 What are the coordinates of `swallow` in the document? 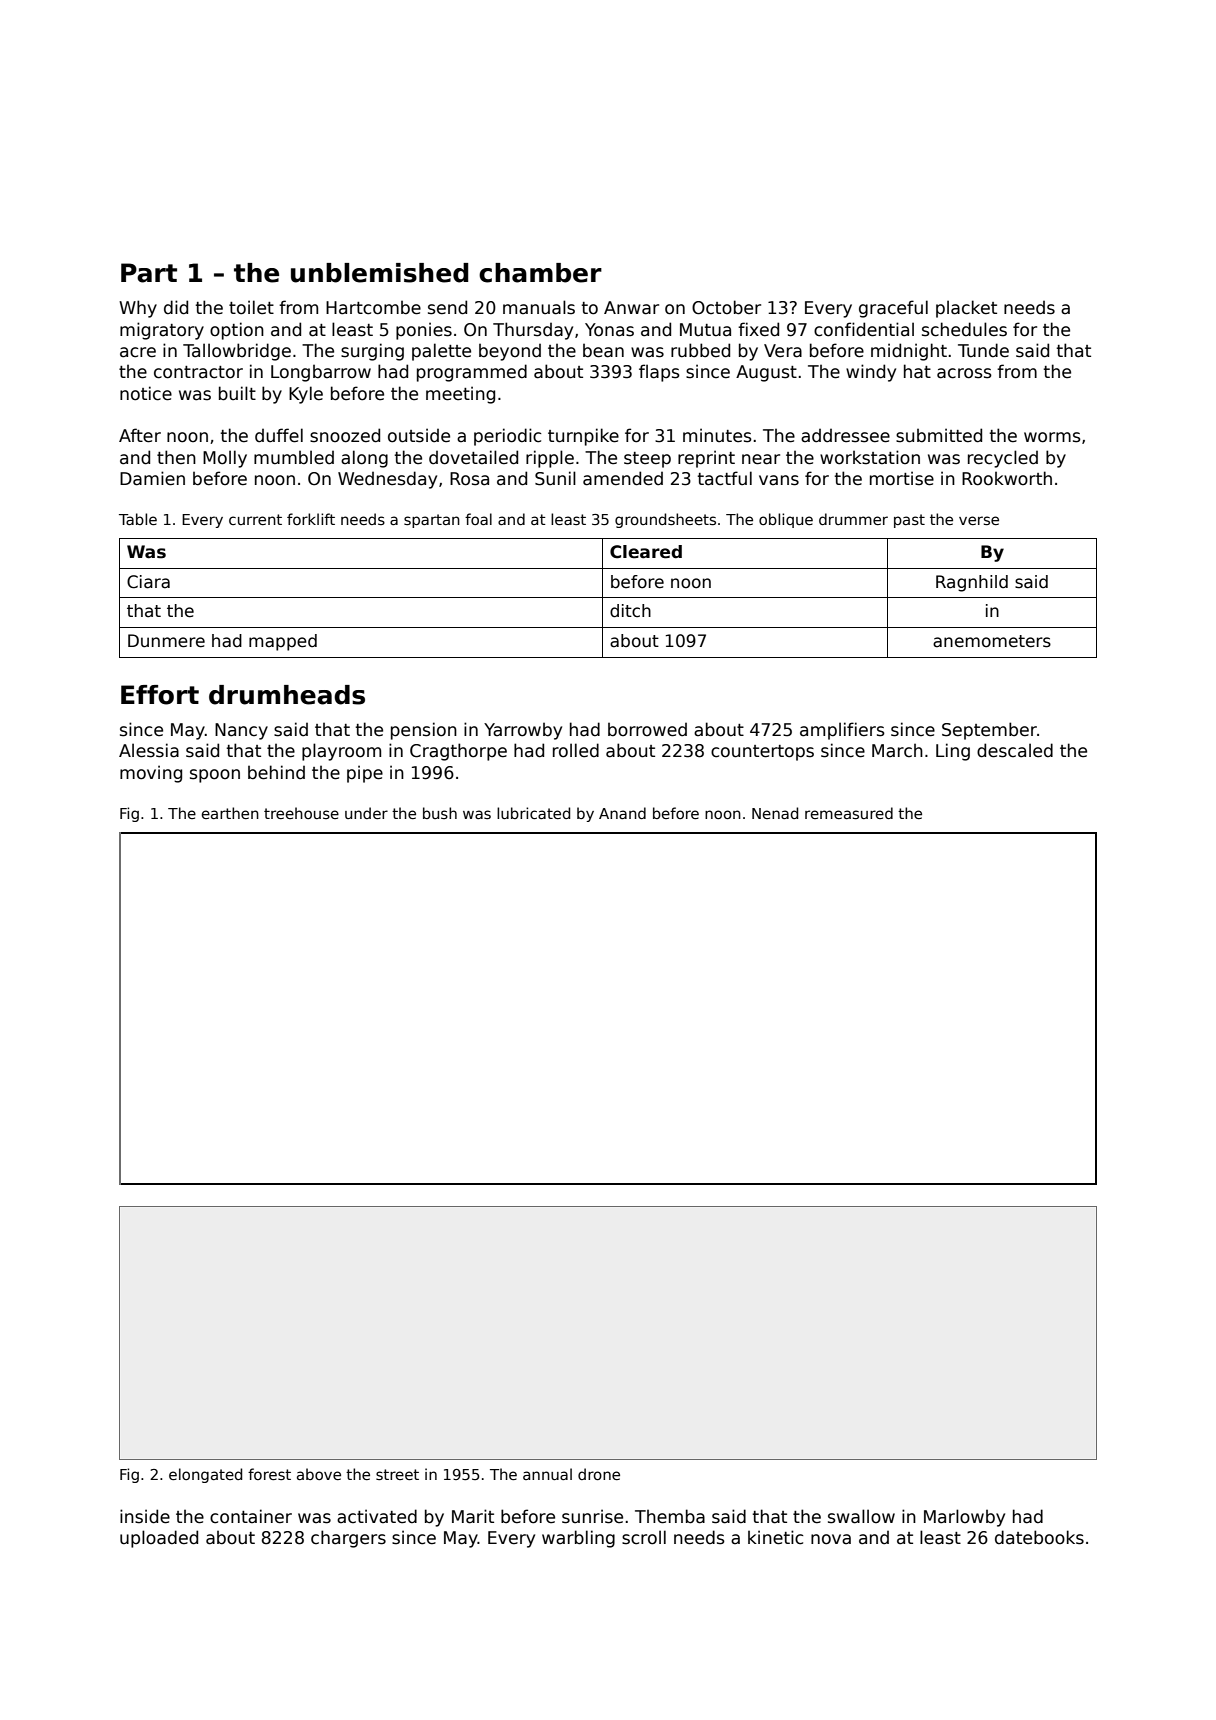 It's located at (861, 1516).
